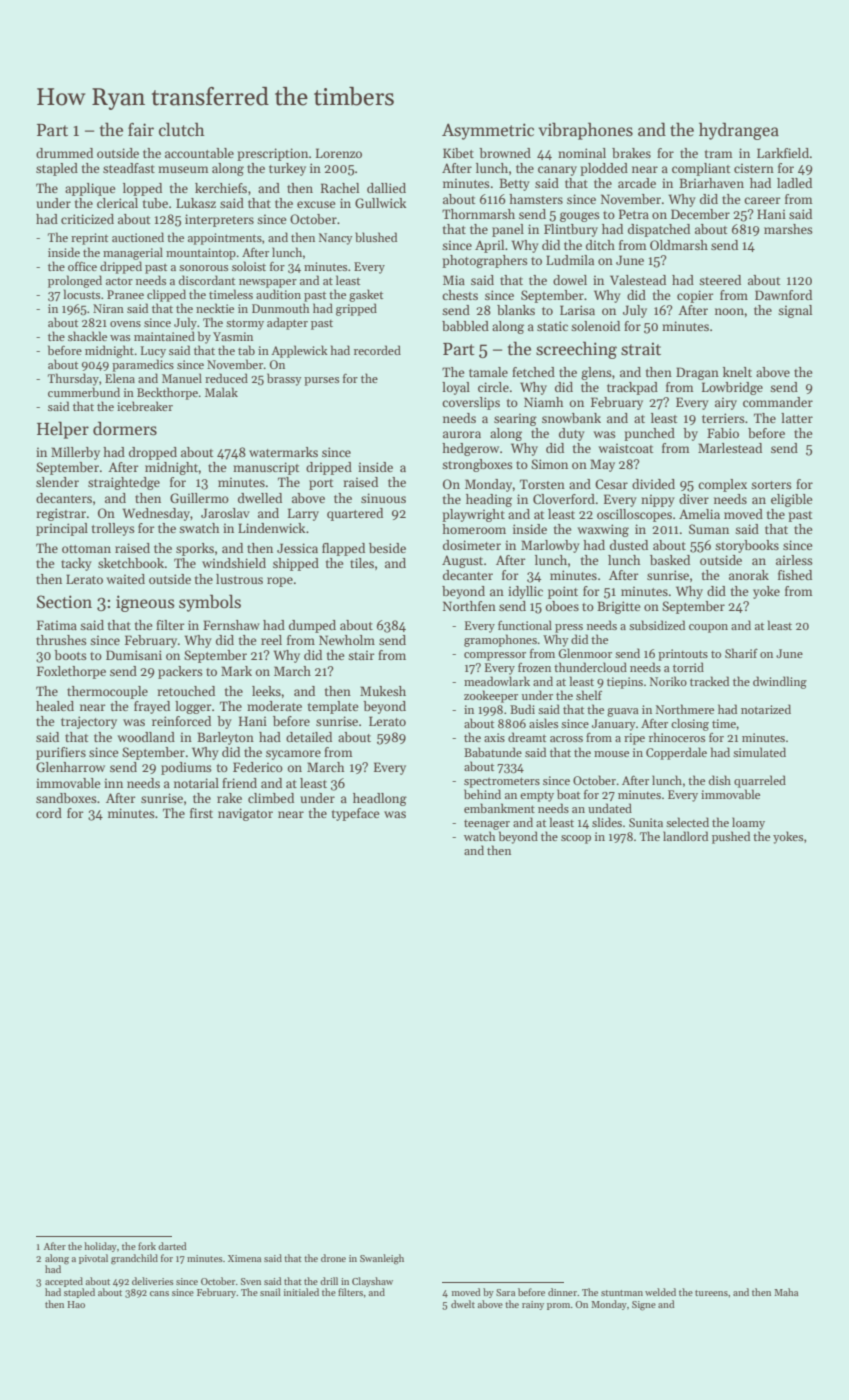 Image resolution: width=849 pixels, height=1400 pixels. I want to click on Sharif, so click(741, 653).
